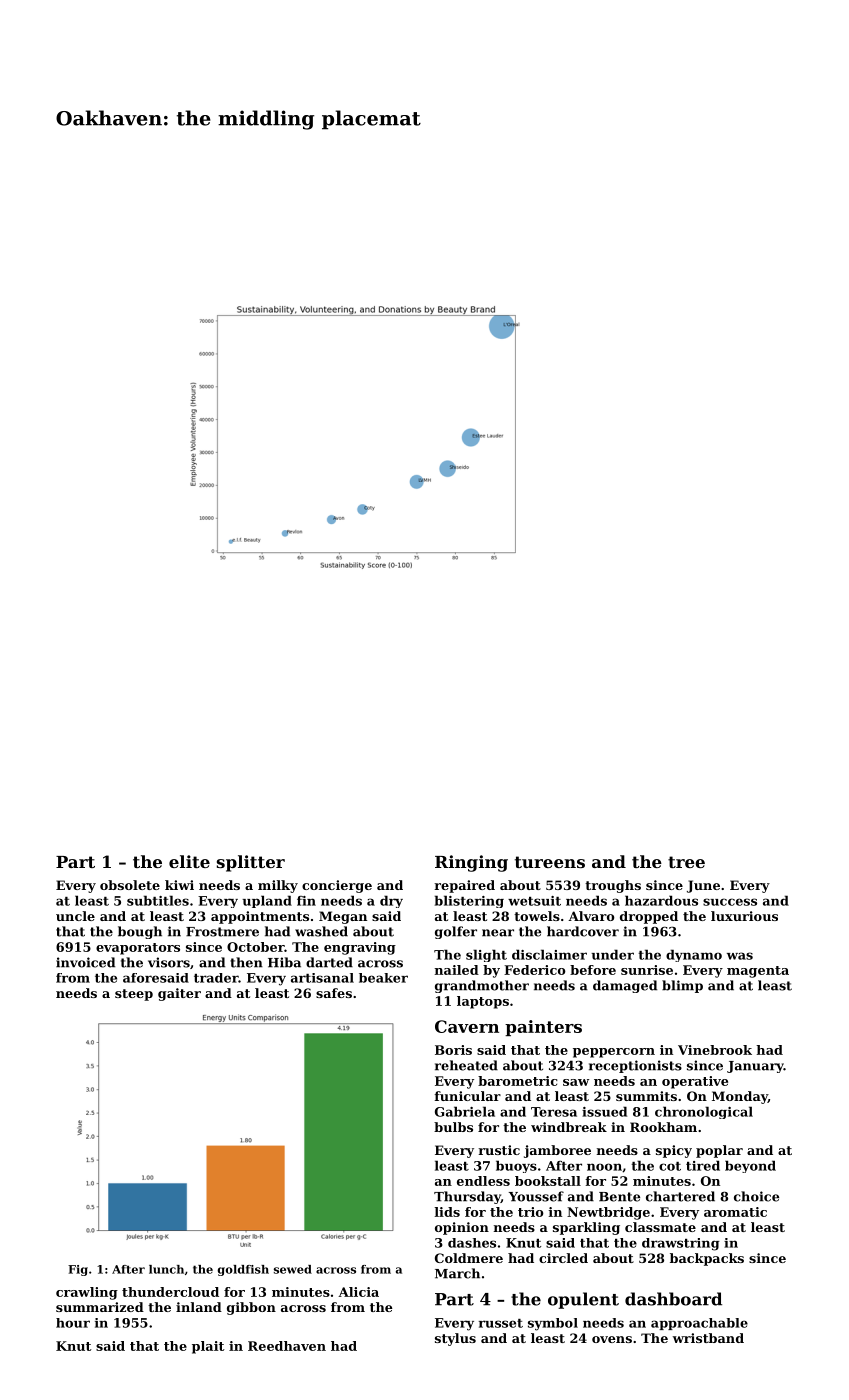 The width and height of the image is (849, 1400). What do you see at coordinates (134, 995) in the image?
I see `steep` at bounding box center [134, 995].
